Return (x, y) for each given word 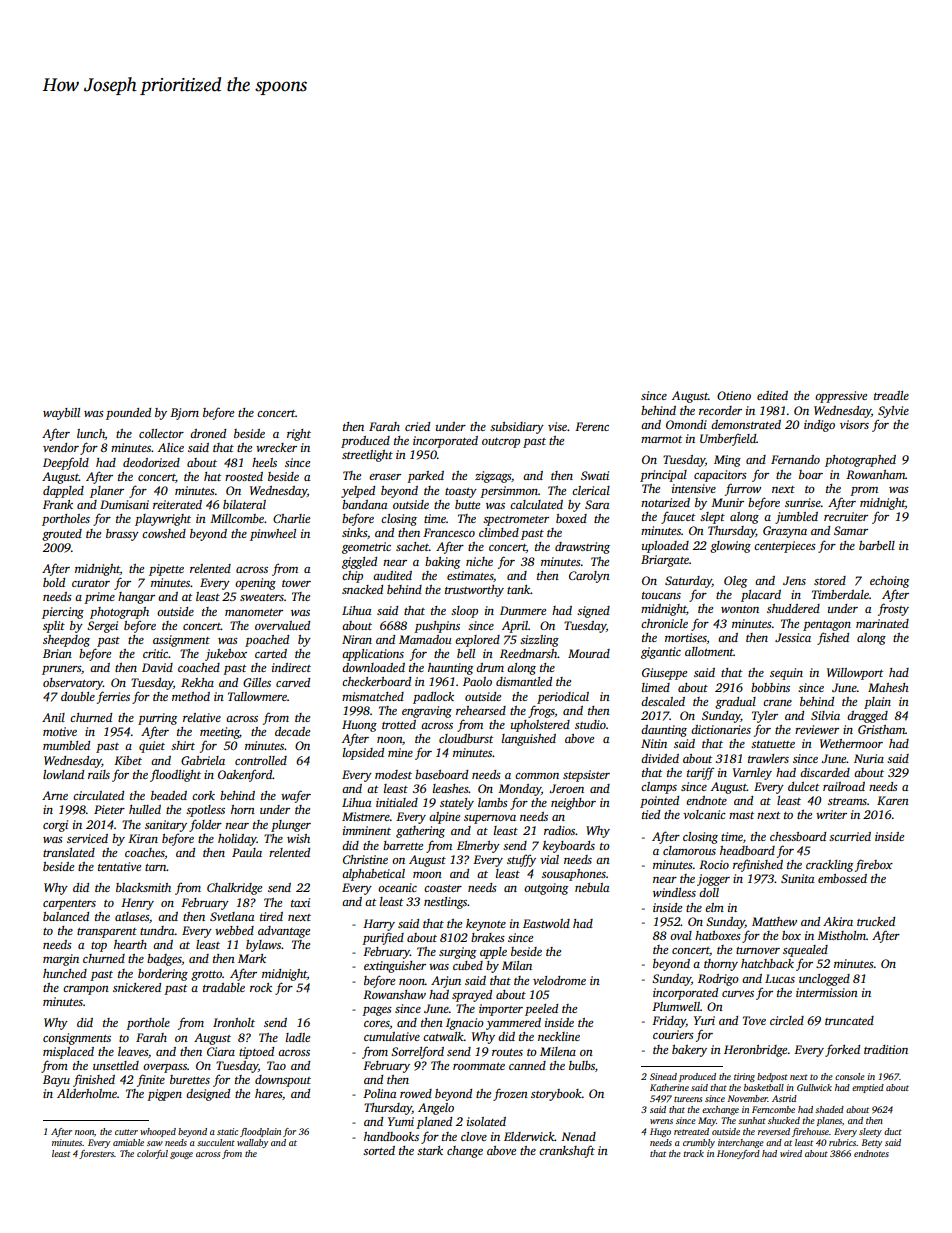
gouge (181, 1155)
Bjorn (184, 414)
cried (417, 426)
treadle (891, 395)
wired (791, 1153)
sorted (379, 1150)
